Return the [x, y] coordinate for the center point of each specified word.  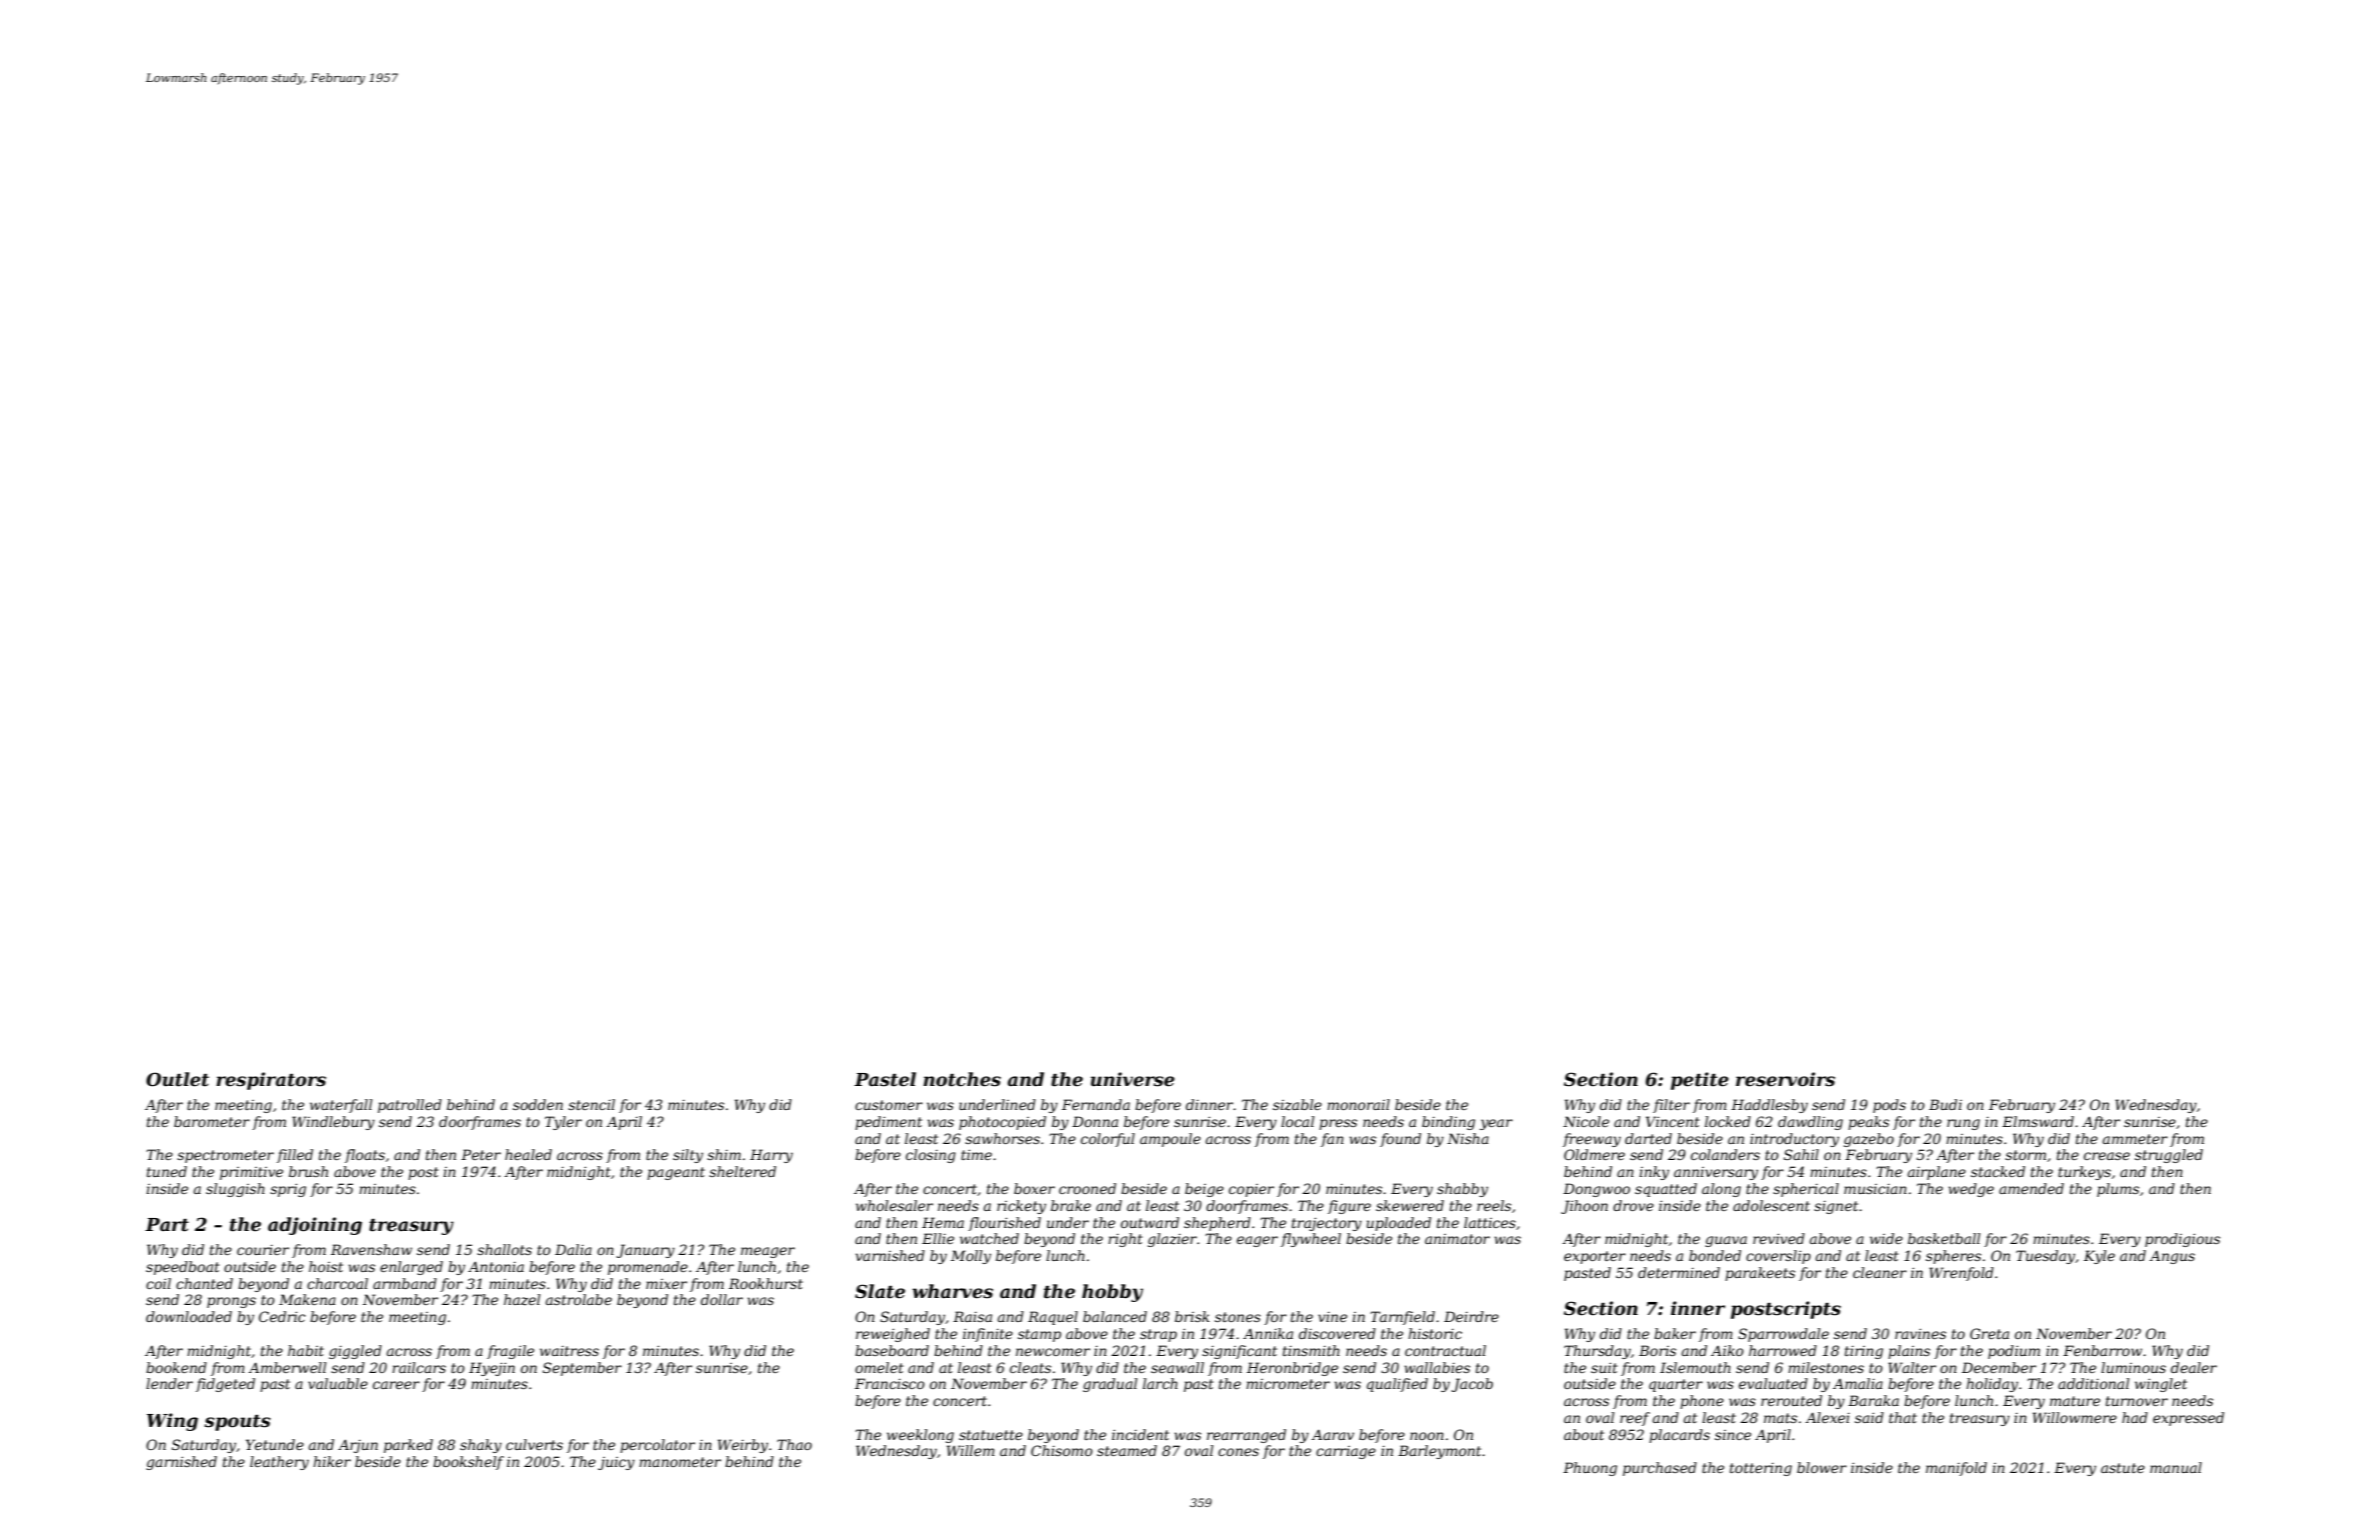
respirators [271, 1081]
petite [1700, 1081]
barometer [212, 1121]
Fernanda [1096, 1104]
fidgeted [225, 1385]
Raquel [1053, 1318]
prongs [231, 1302]
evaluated [1773, 1383]
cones [1238, 1452]
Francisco [890, 1383]
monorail [1358, 1104]
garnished [181, 1463]
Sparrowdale [1783, 1335]
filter [1671, 1106]
